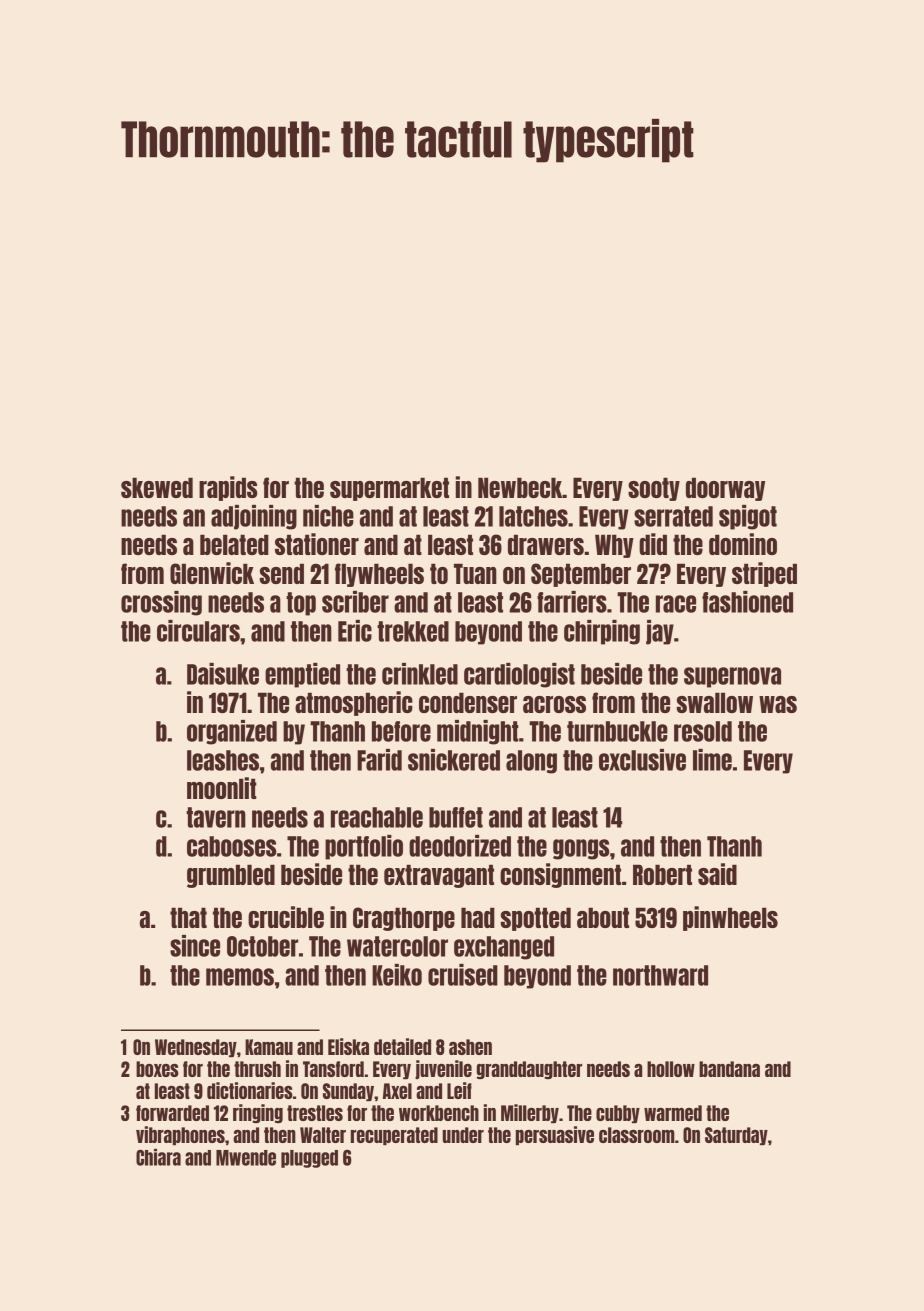 Image resolution: width=924 pixels, height=1311 pixels. What do you see at coordinates (196, 1048) in the document?
I see `Wednesday` at bounding box center [196, 1048].
